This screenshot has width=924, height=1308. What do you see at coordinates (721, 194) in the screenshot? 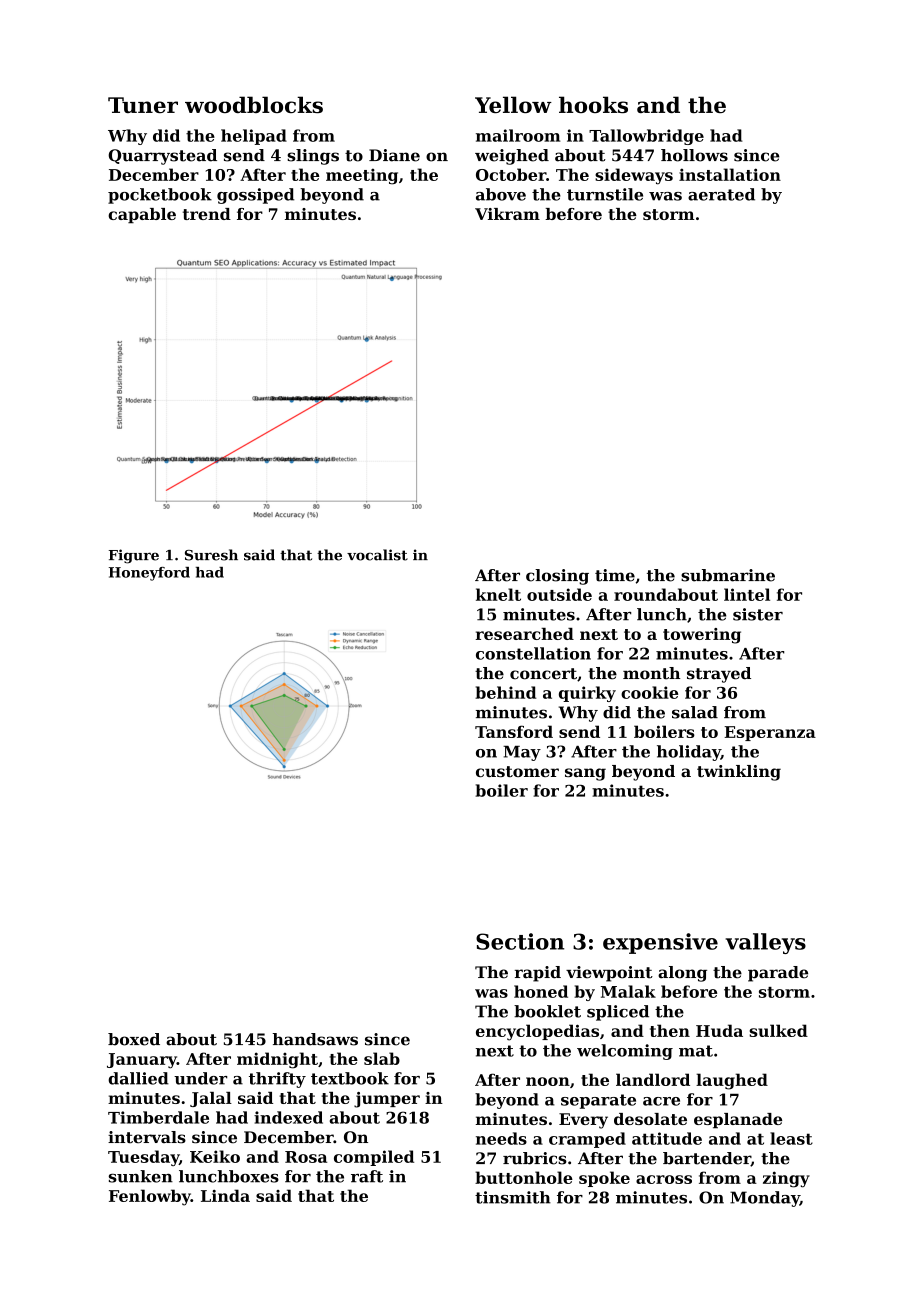
I see `aerated` at bounding box center [721, 194].
